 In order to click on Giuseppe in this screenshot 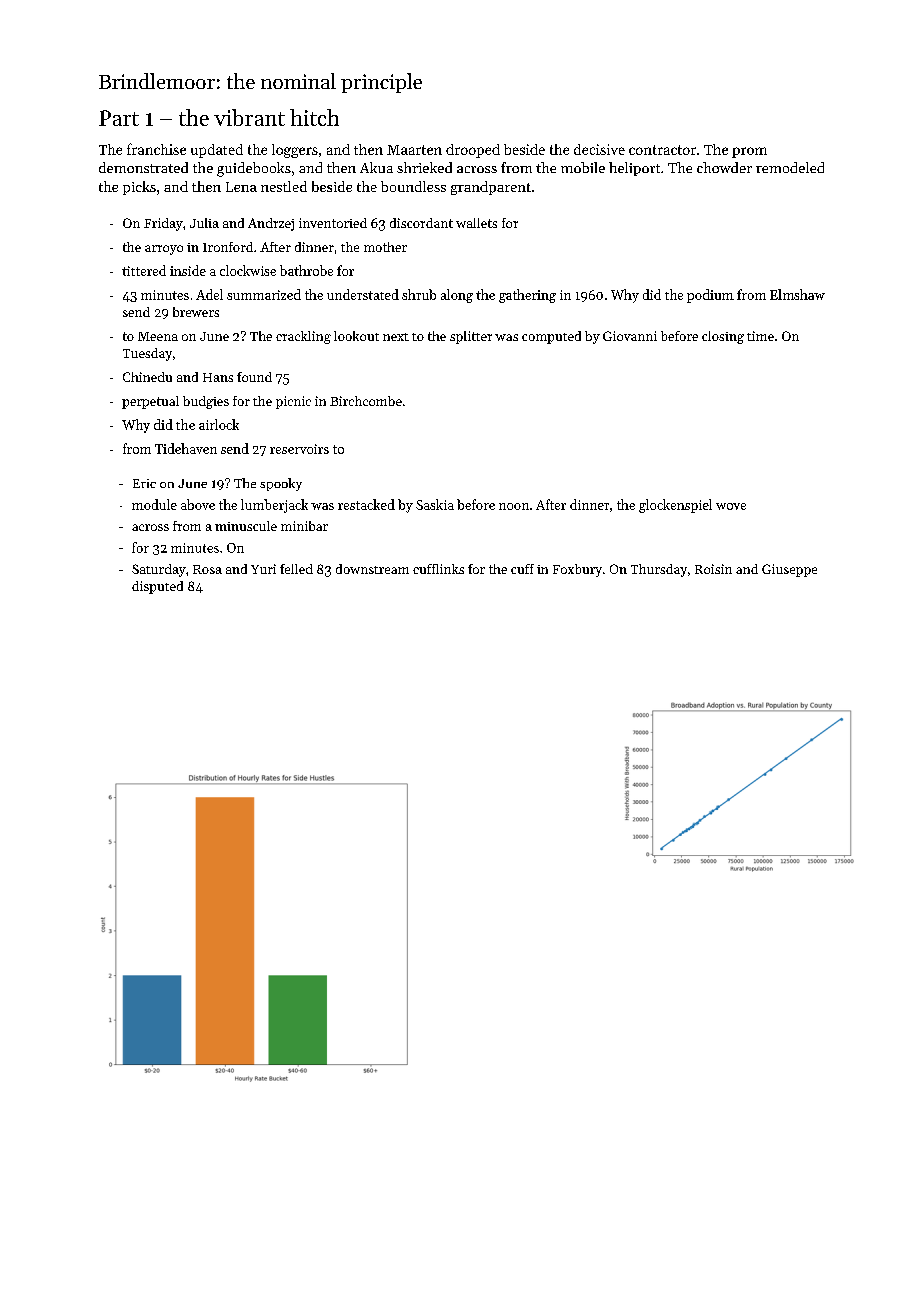, I will do `click(789, 570)`.
